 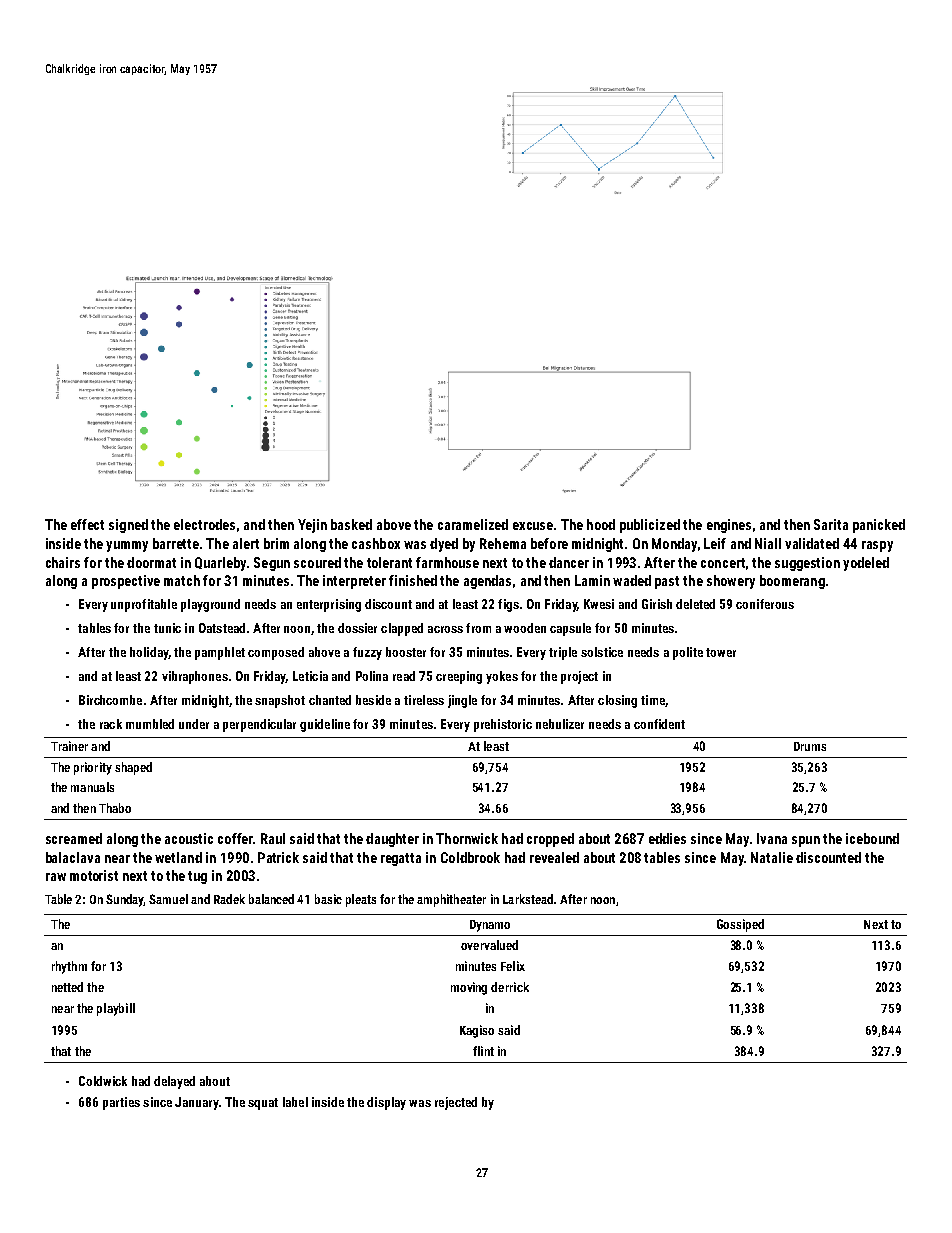 What do you see at coordinates (128, 526) in the screenshot?
I see `signed` at bounding box center [128, 526].
